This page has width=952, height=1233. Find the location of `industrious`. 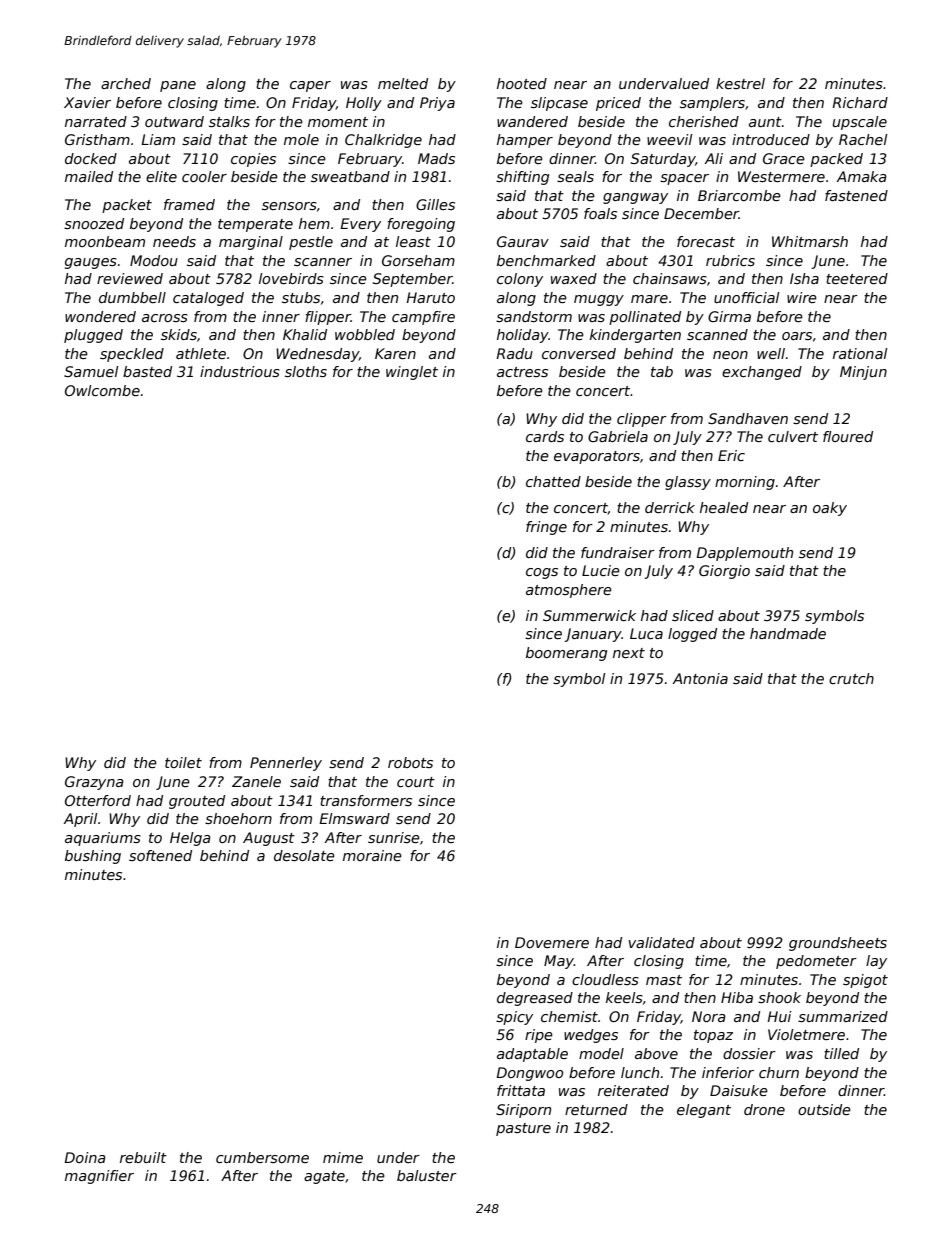

industrious is located at coordinates (240, 371).
